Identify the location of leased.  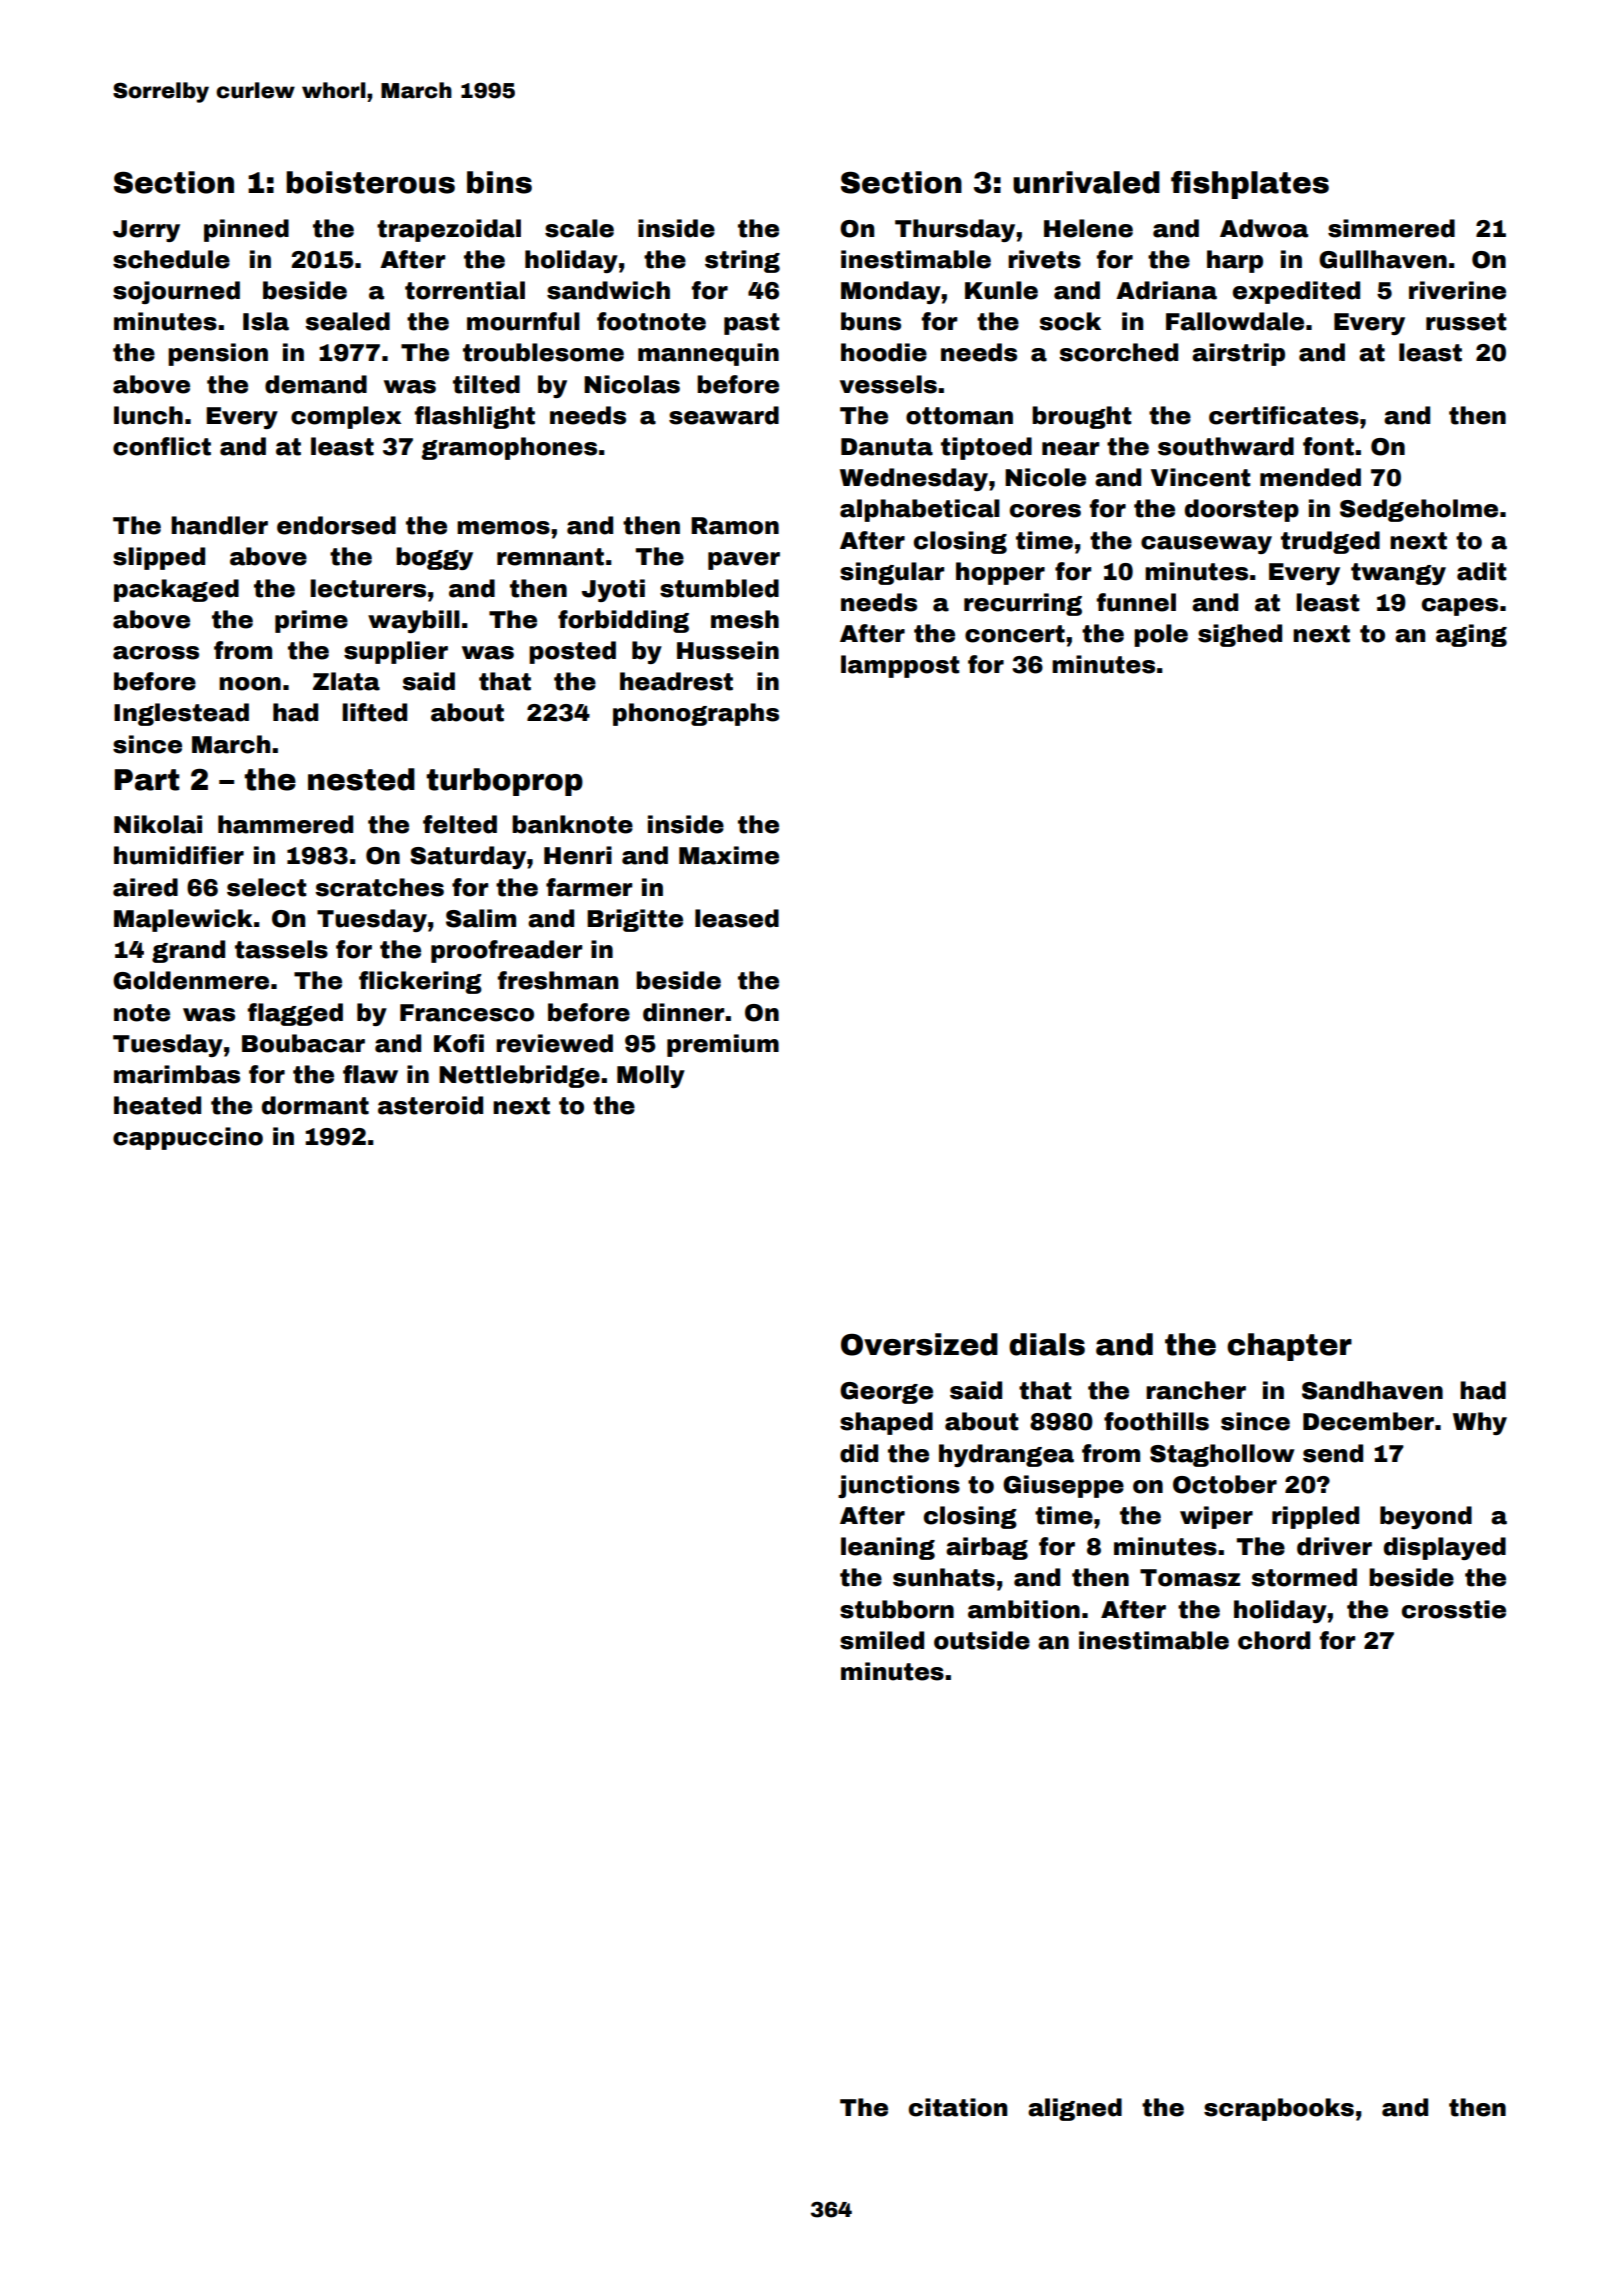
(737, 918).
